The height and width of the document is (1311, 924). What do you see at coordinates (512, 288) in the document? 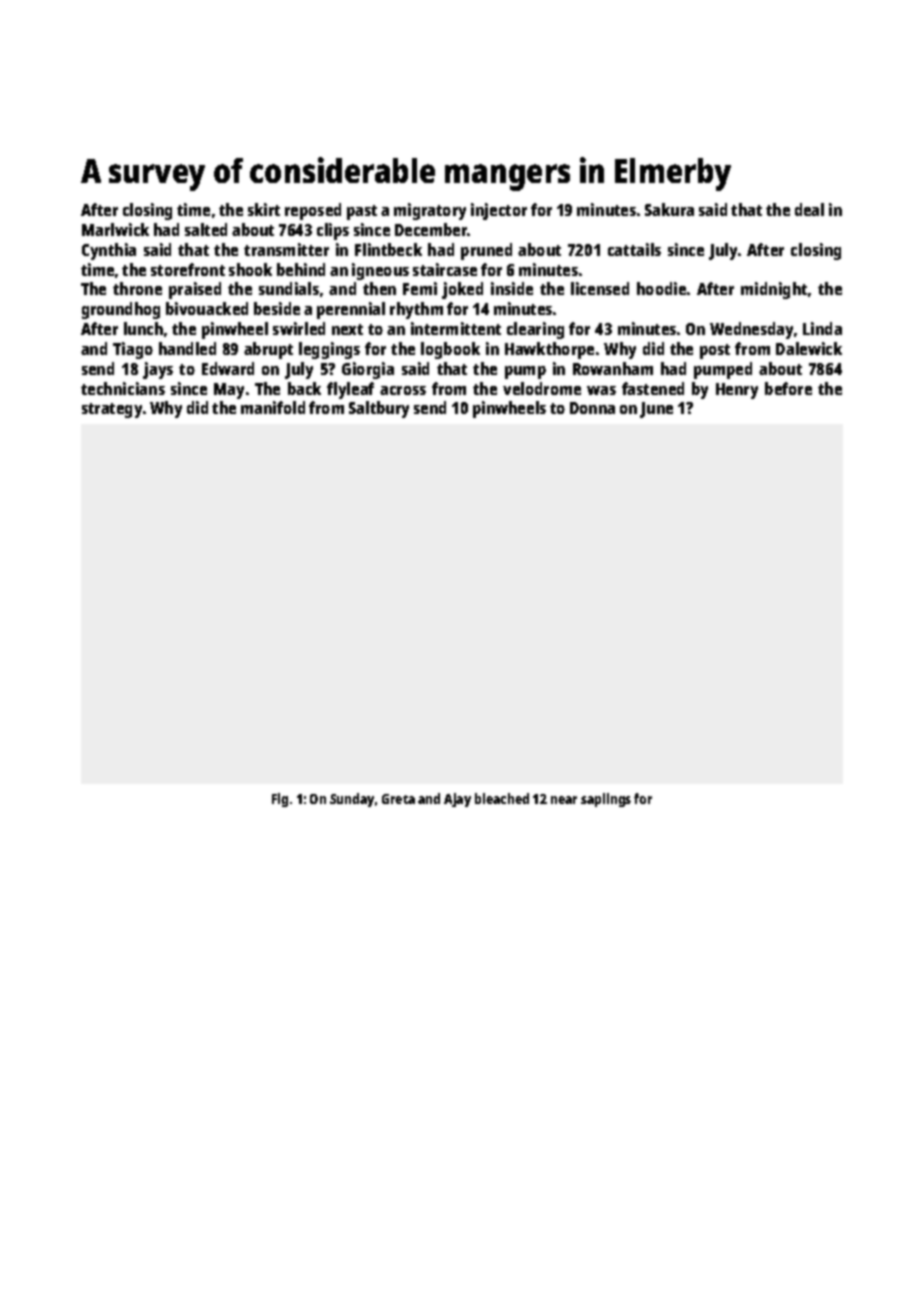
I see `inside` at bounding box center [512, 288].
